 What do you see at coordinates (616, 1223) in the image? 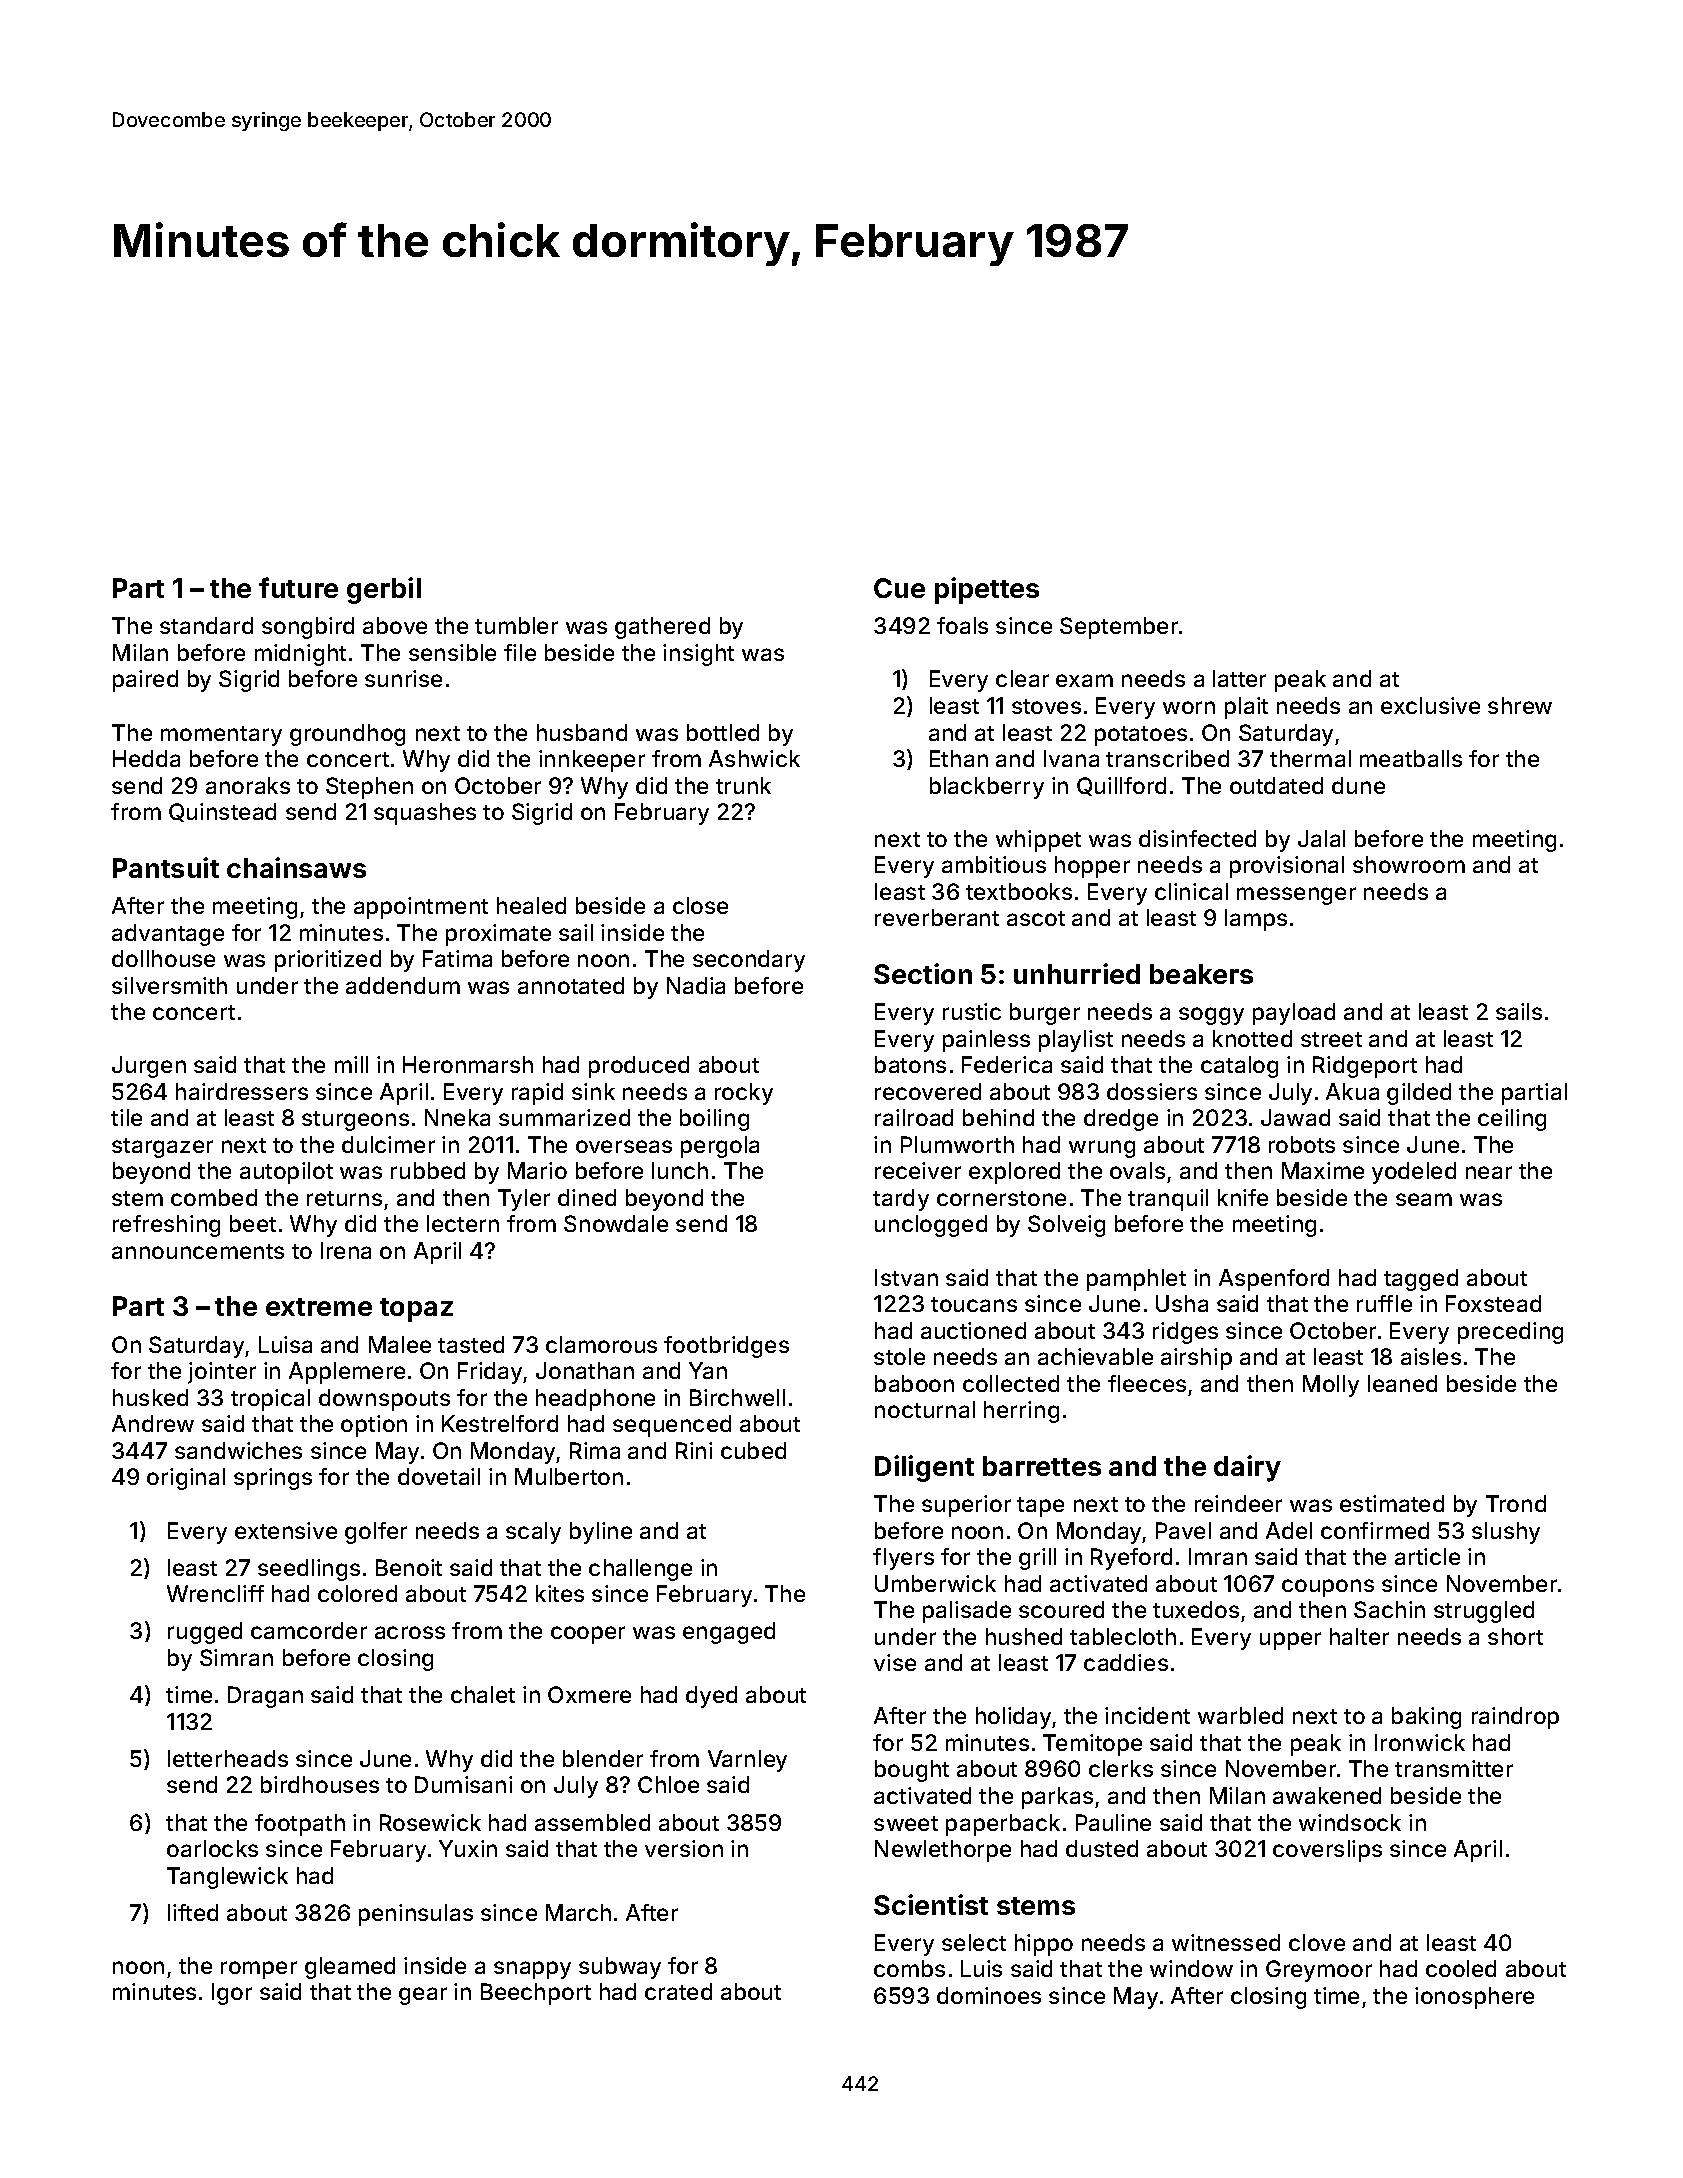
I see `Snowdale` at bounding box center [616, 1223].
